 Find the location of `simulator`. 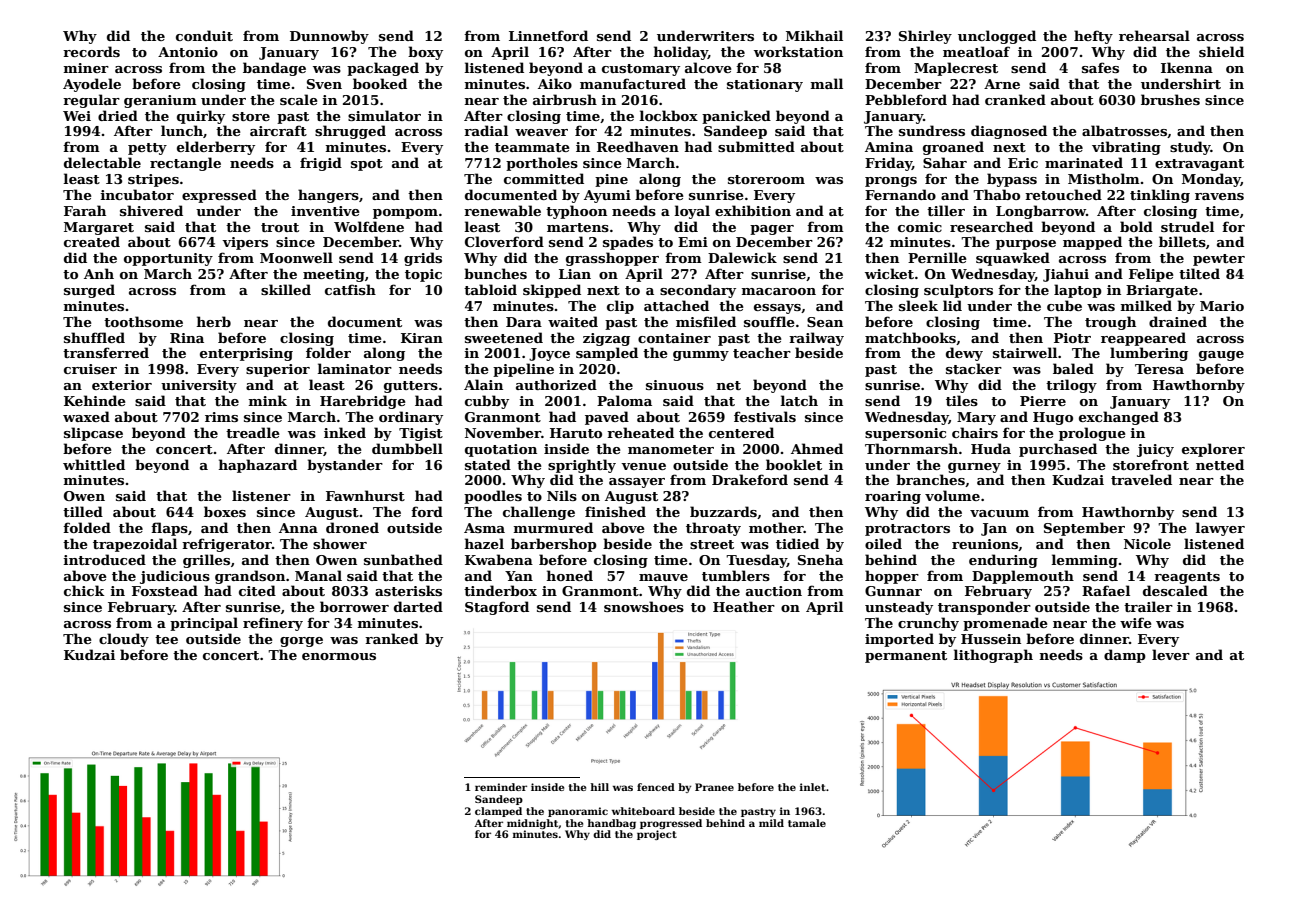

simulator is located at coordinates (384, 115).
